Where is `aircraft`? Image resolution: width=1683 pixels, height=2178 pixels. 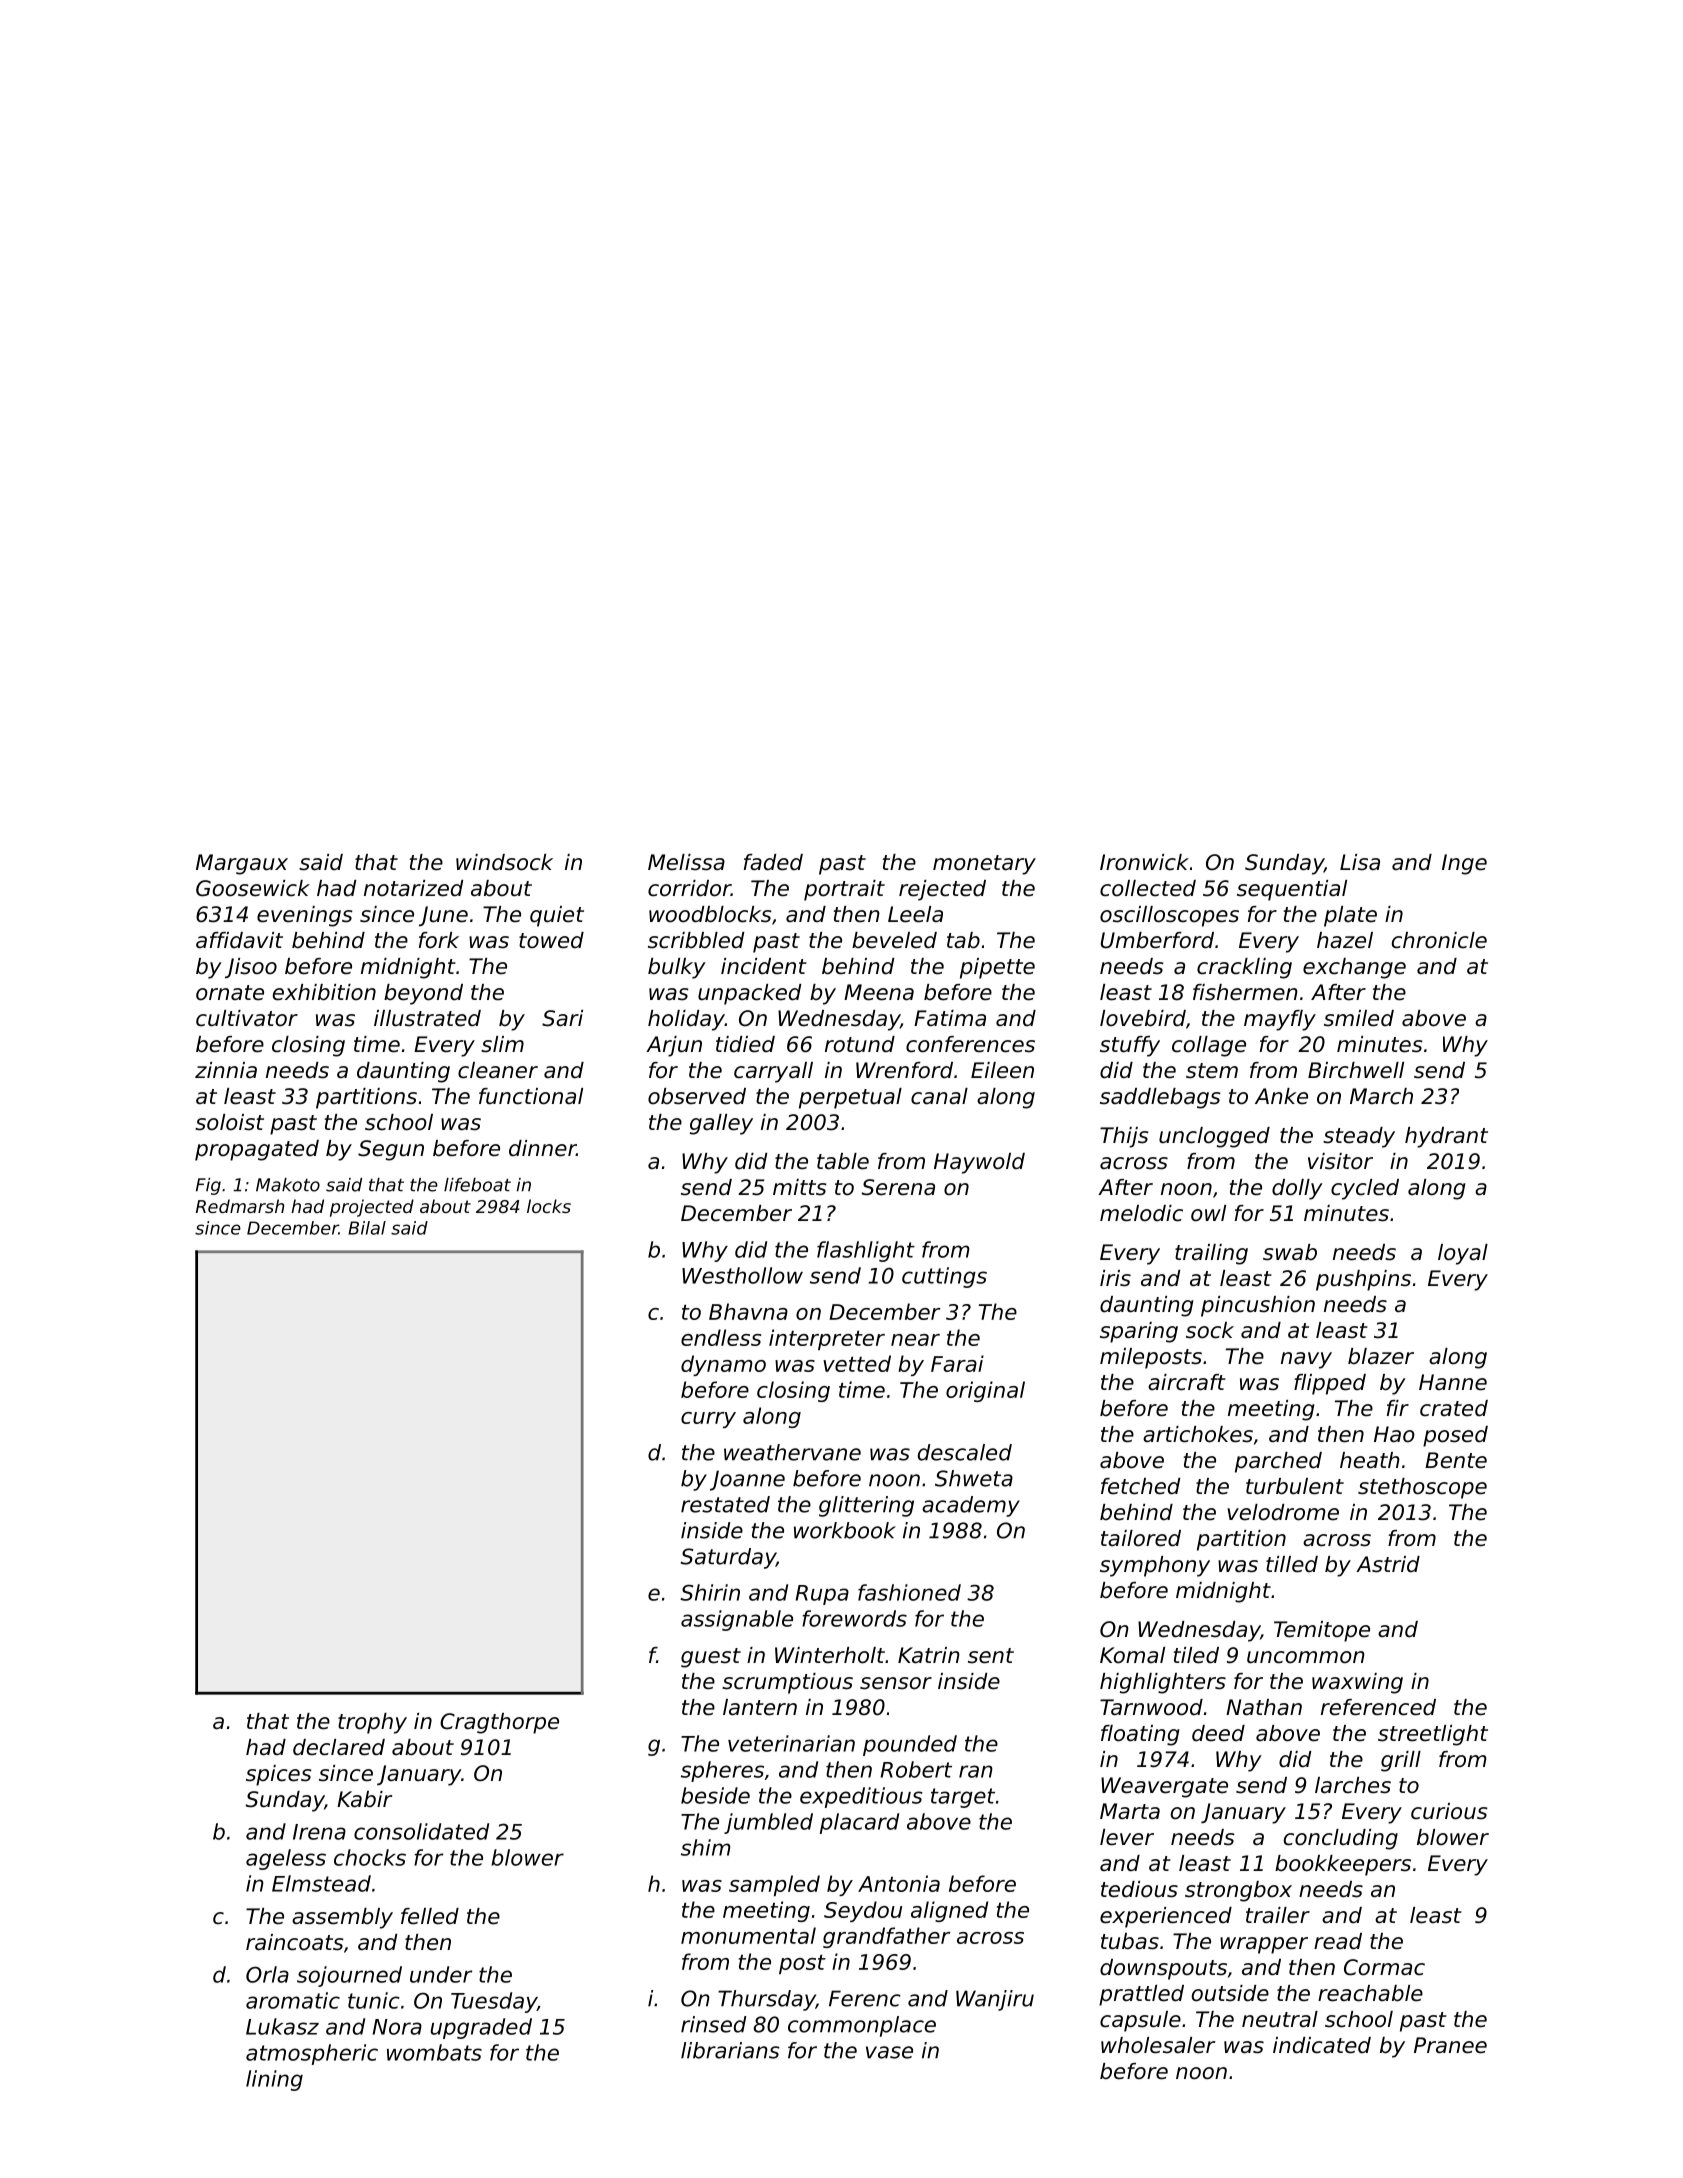 aircraft is located at coordinates (1187, 1382).
